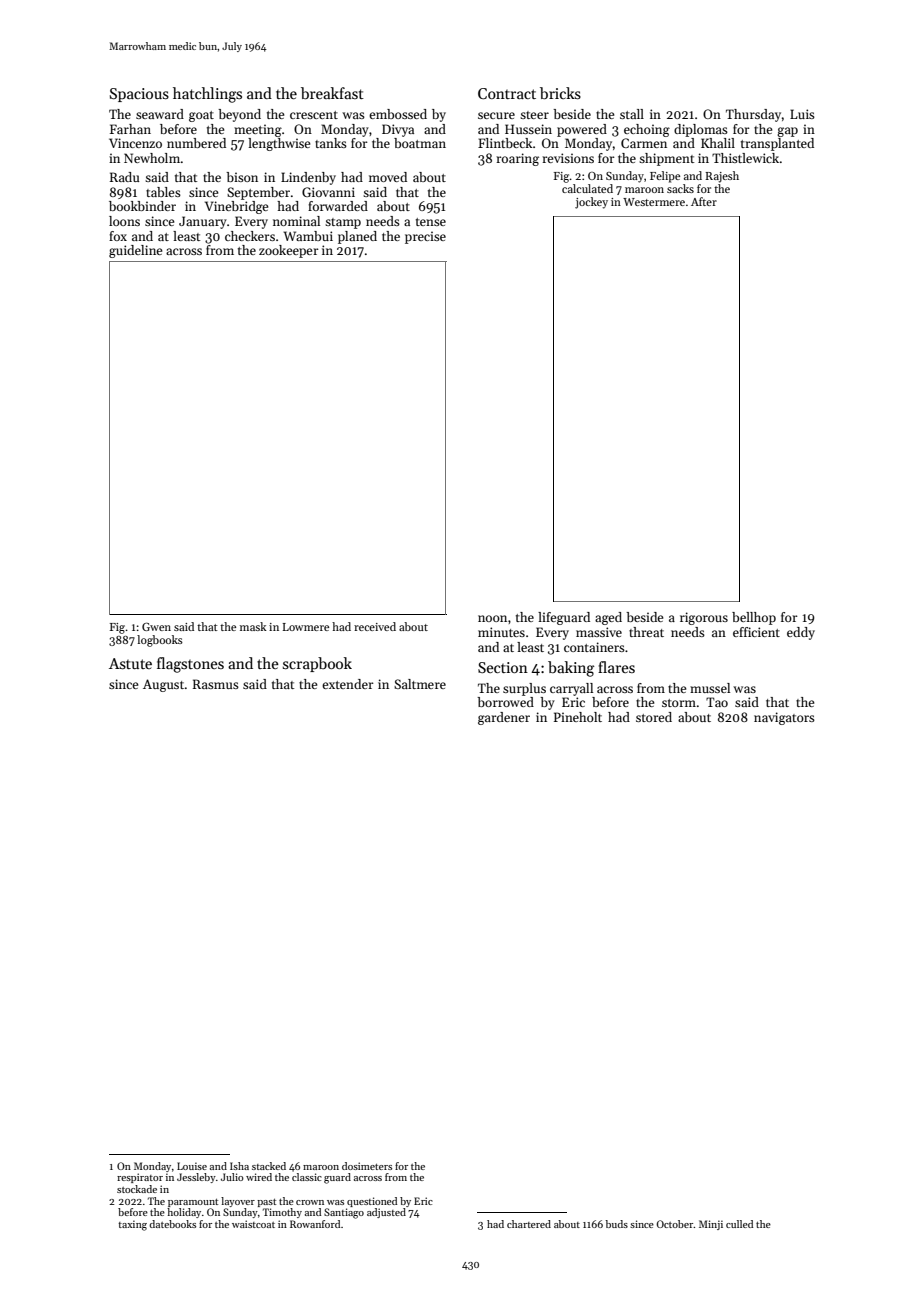  I want to click on mask, so click(253, 626).
